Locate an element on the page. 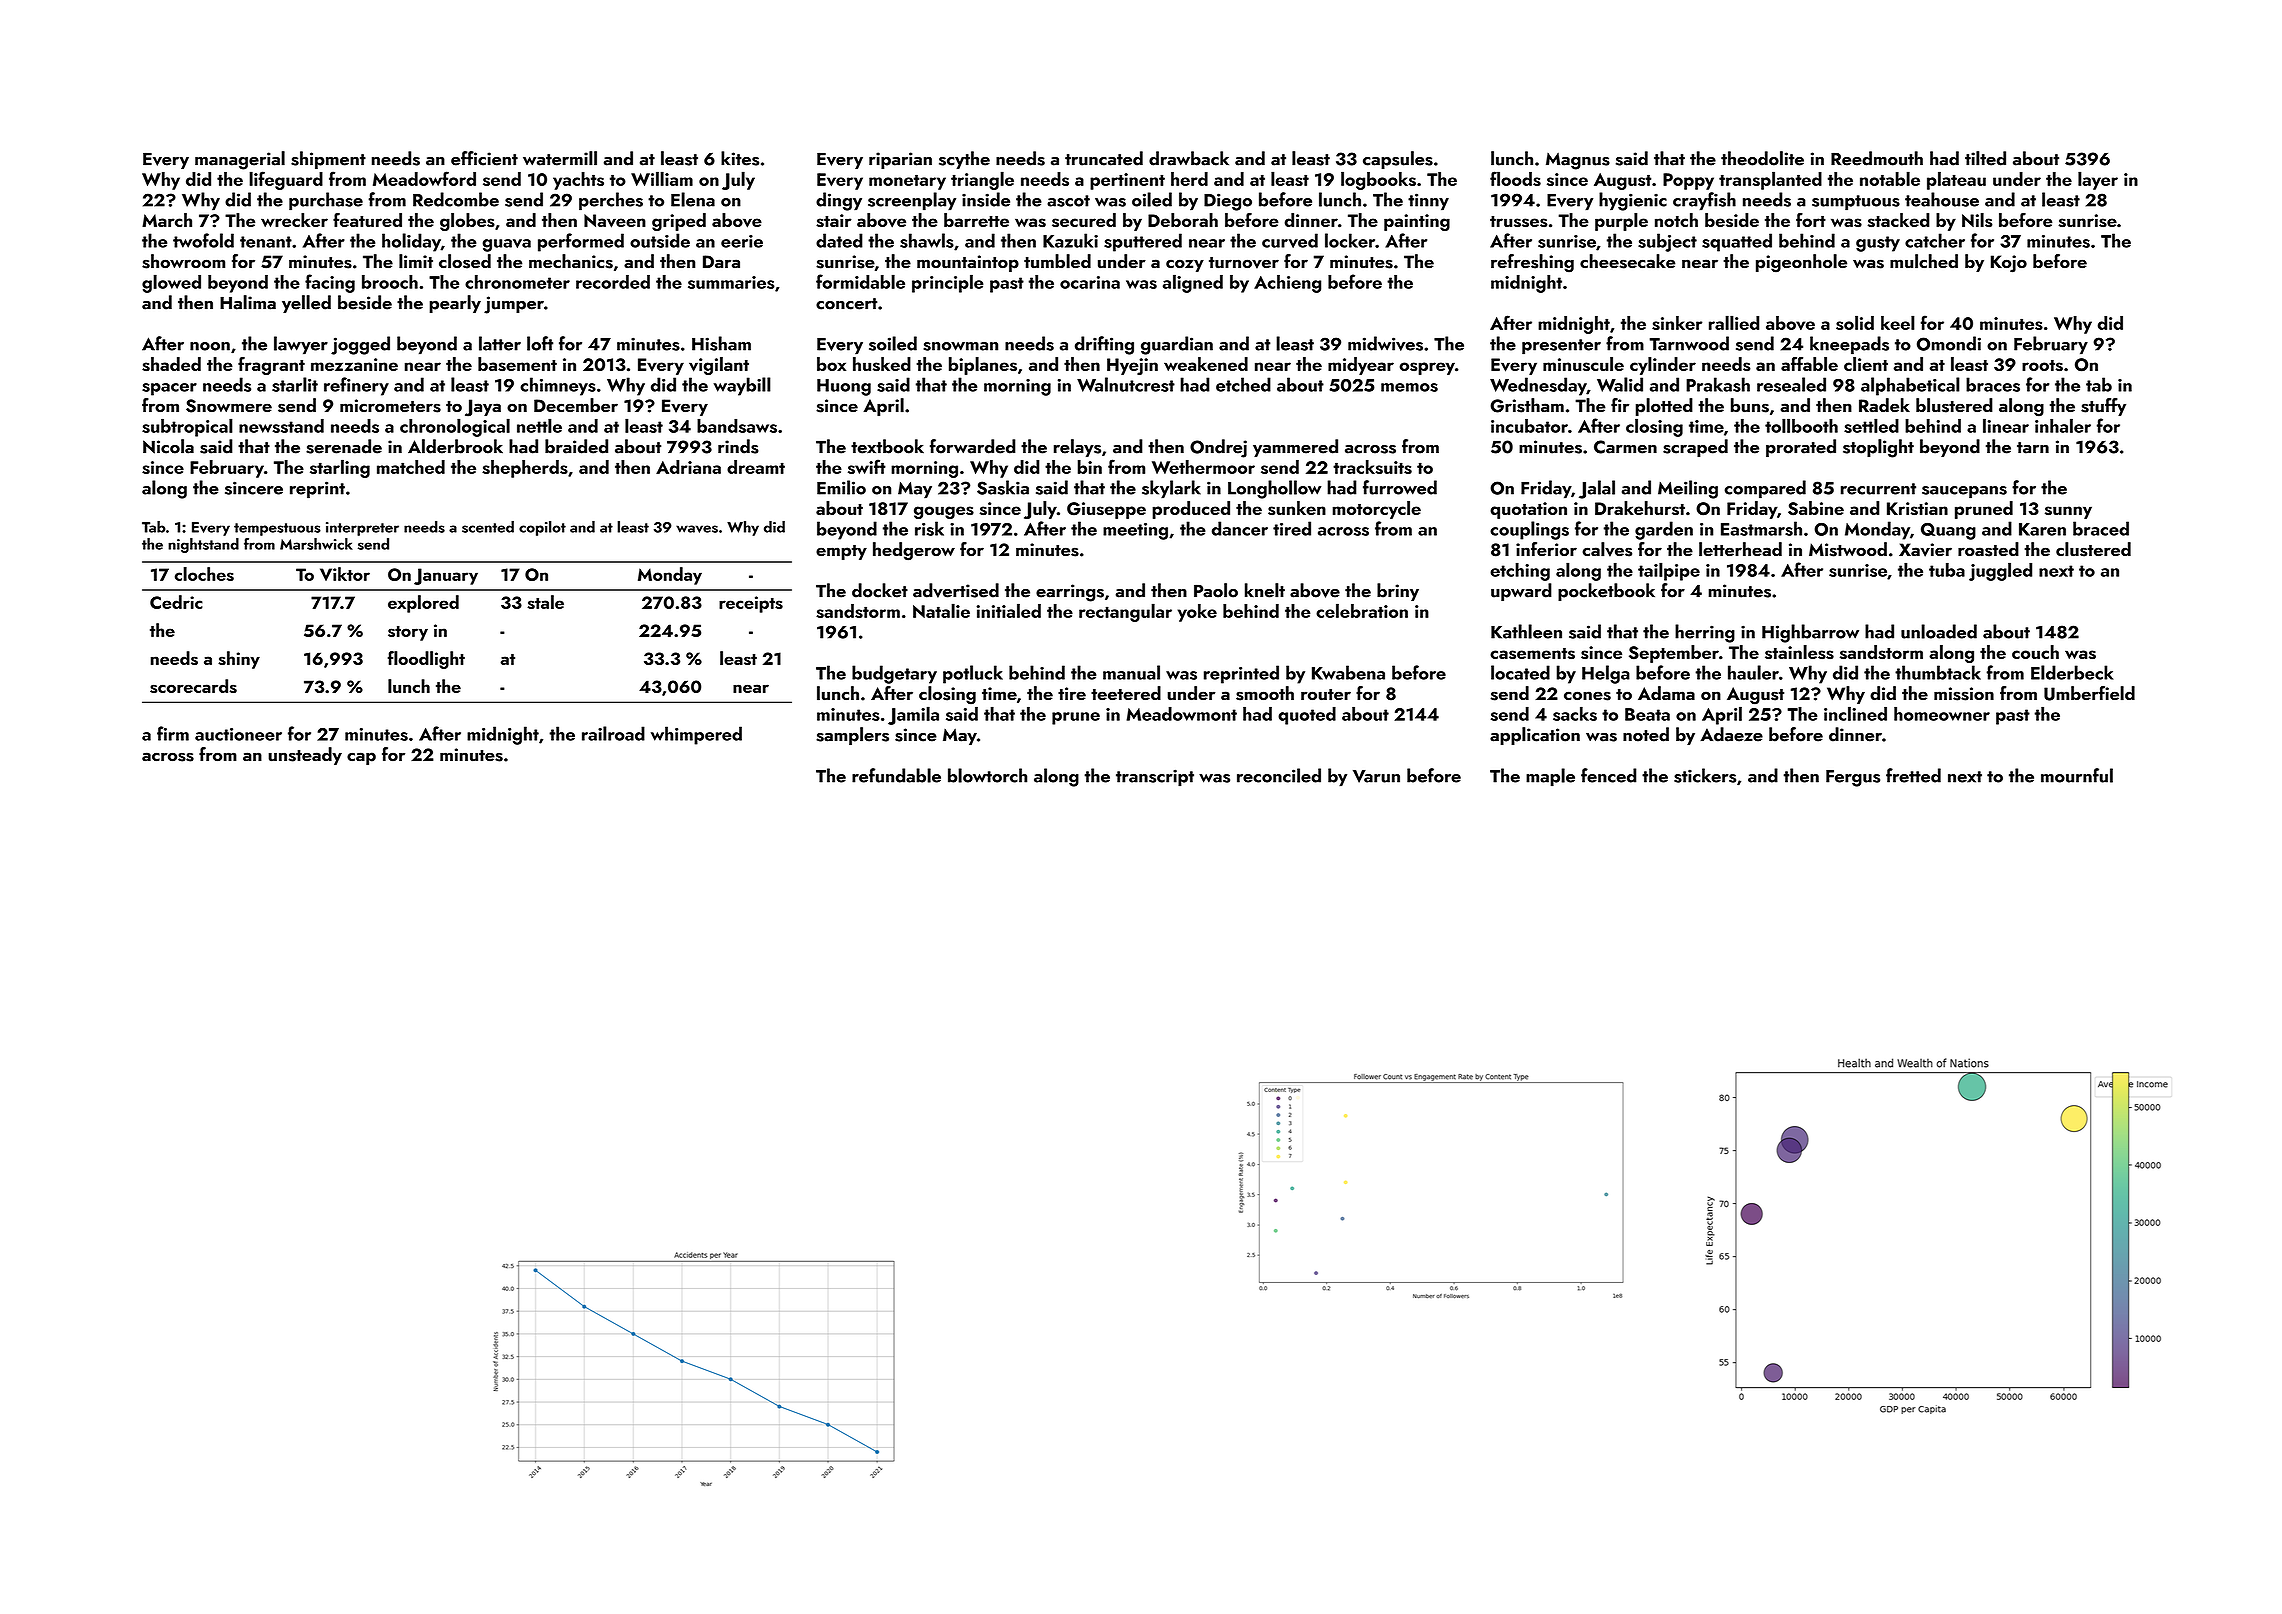 The image size is (2282, 1614). gouges is located at coordinates (944, 512).
